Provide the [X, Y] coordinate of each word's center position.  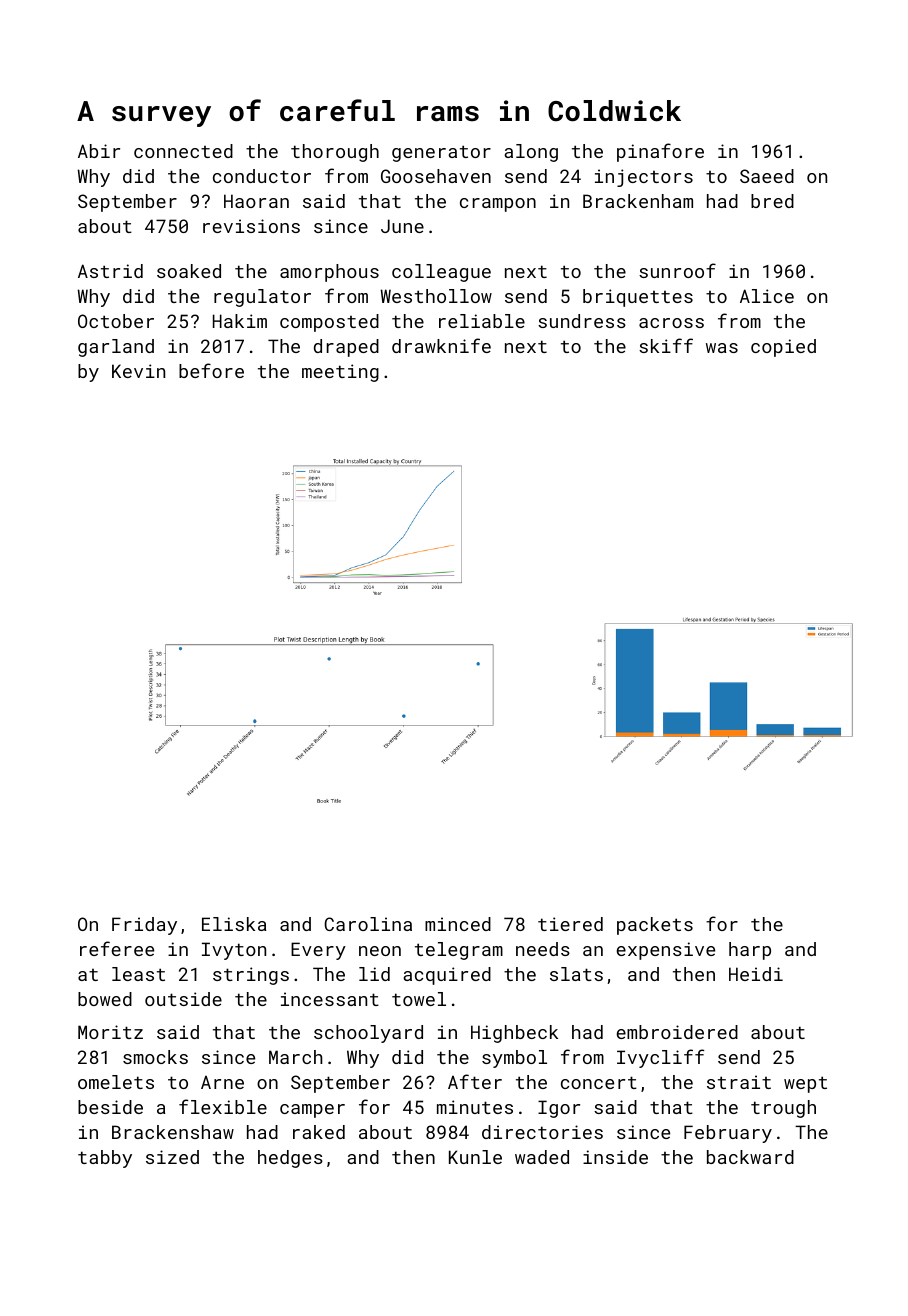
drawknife [441, 345]
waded [542, 1157]
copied [783, 348]
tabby [105, 1159]
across [671, 323]
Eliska [234, 924]
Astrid [110, 271]
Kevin [138, 371]
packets [655, 926]
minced [458, 924]
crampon [498, 205]
